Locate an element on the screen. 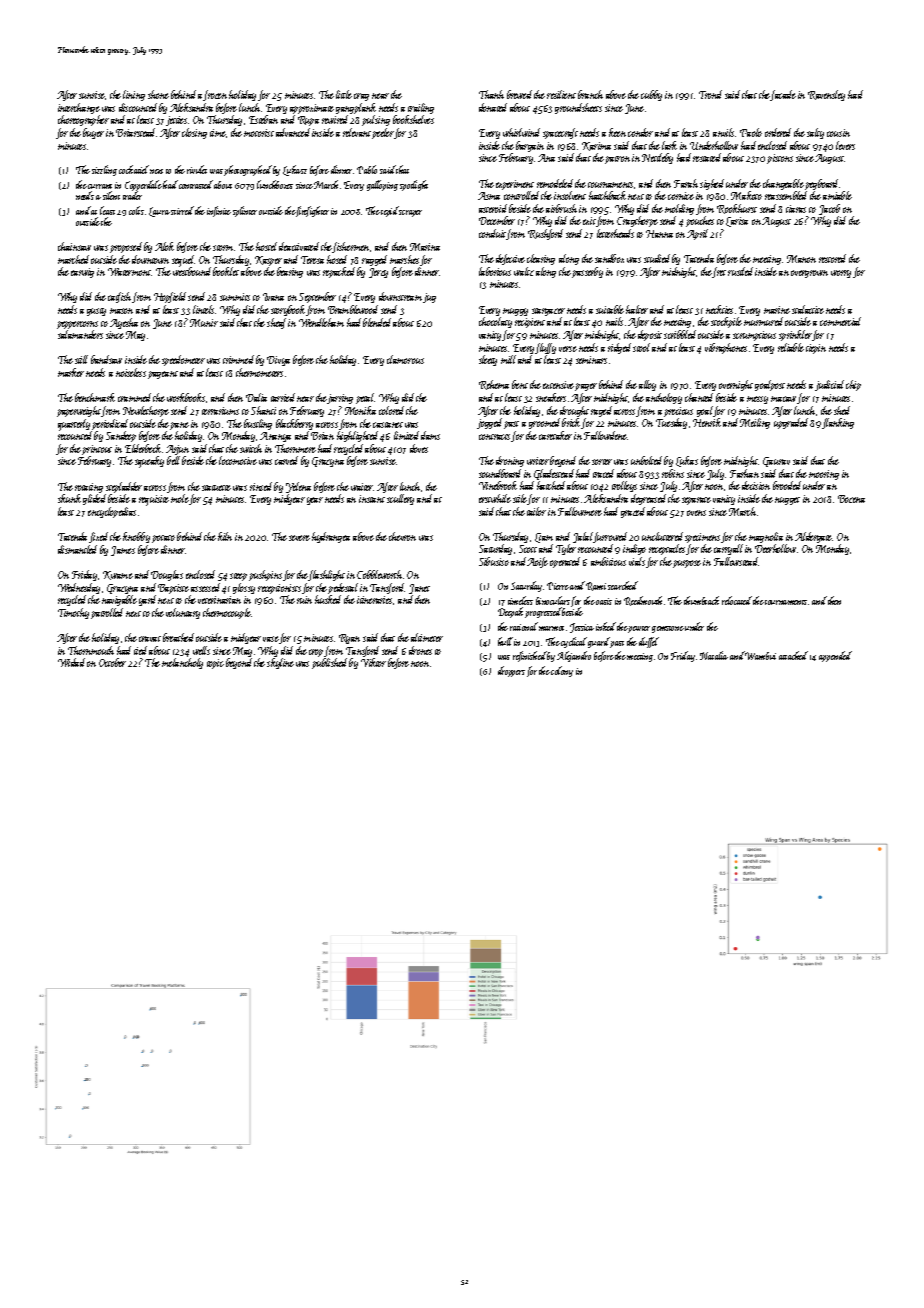 The image size is (924, 1308). silent is located at coordinates (111, 195).
